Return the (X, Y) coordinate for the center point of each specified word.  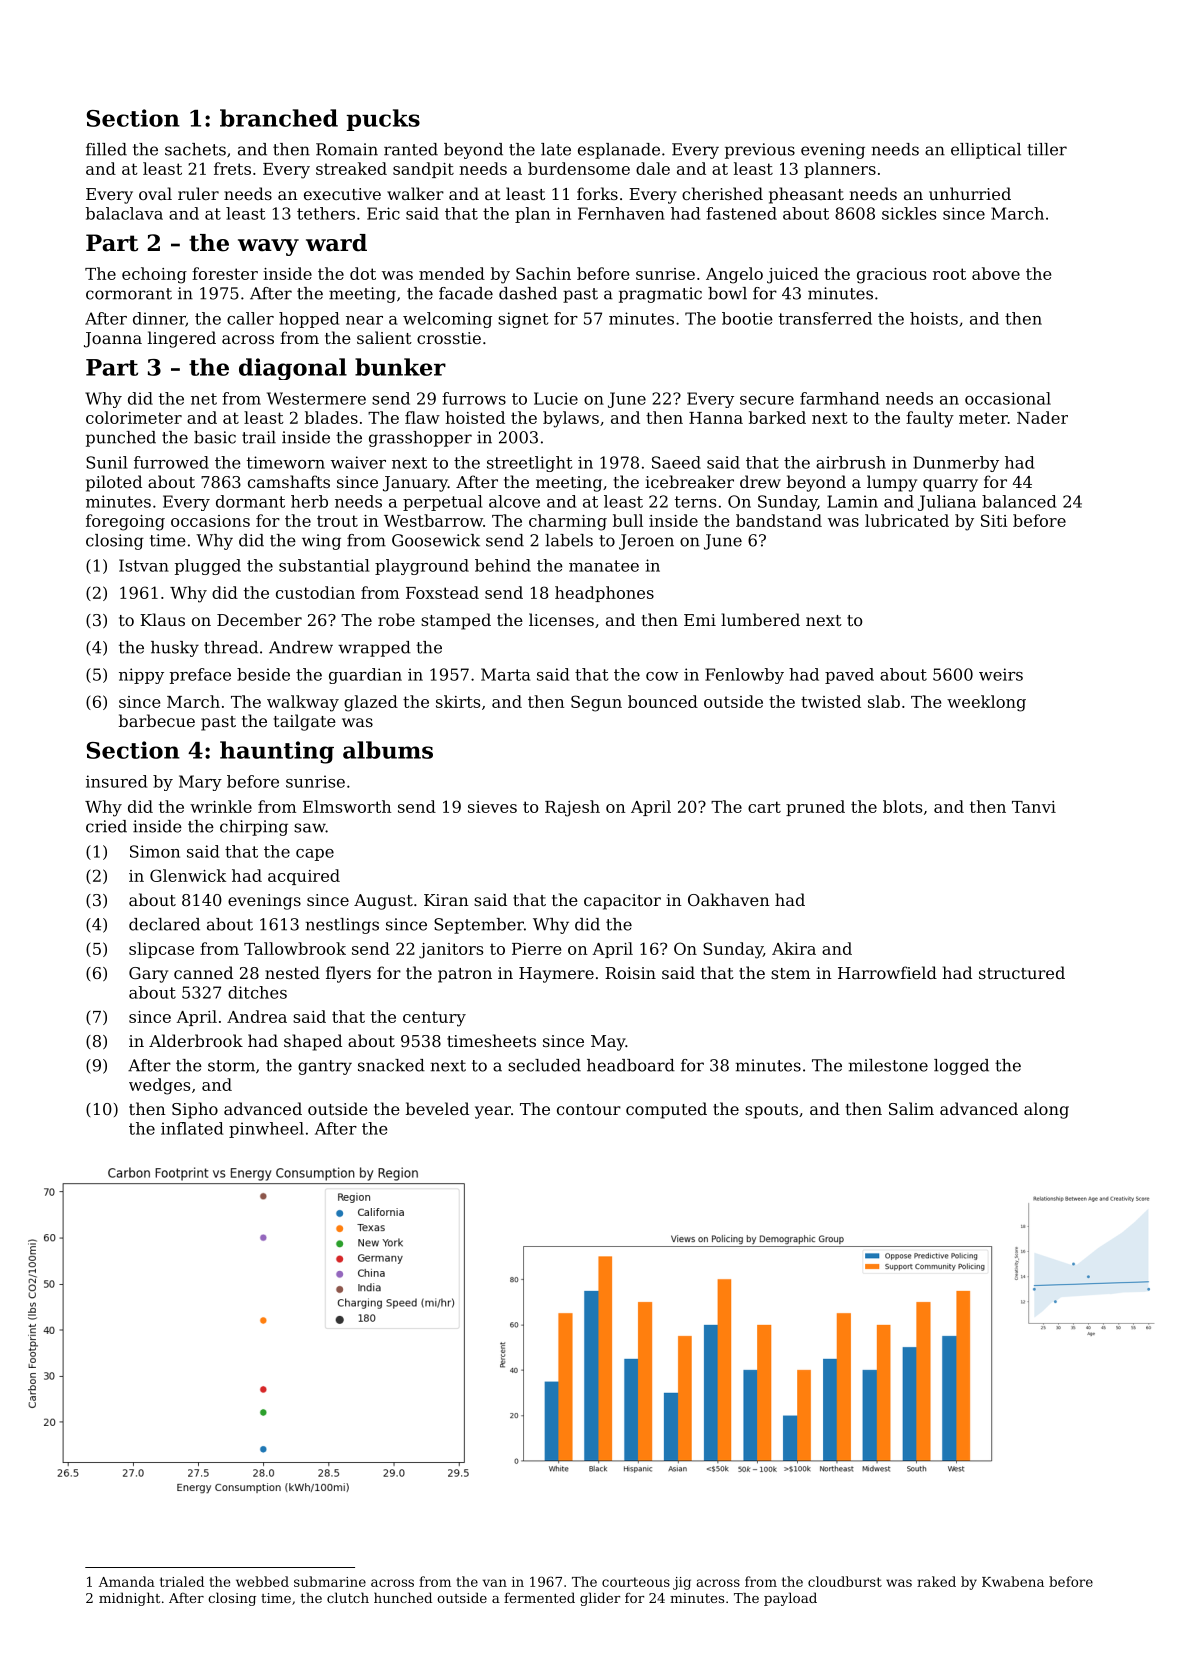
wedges (159, 1086)
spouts (771, 1111)
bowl (727, 293)
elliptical (986, 151)
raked (936, 1581)
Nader (1042, 417)
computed (666, 1110)
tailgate (305, 722)
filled (106, 149)
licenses (561, 619)
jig (682, 1583)
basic (215, 437)
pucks (383, 120)
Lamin (852, 501)
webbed (262, 1581)
